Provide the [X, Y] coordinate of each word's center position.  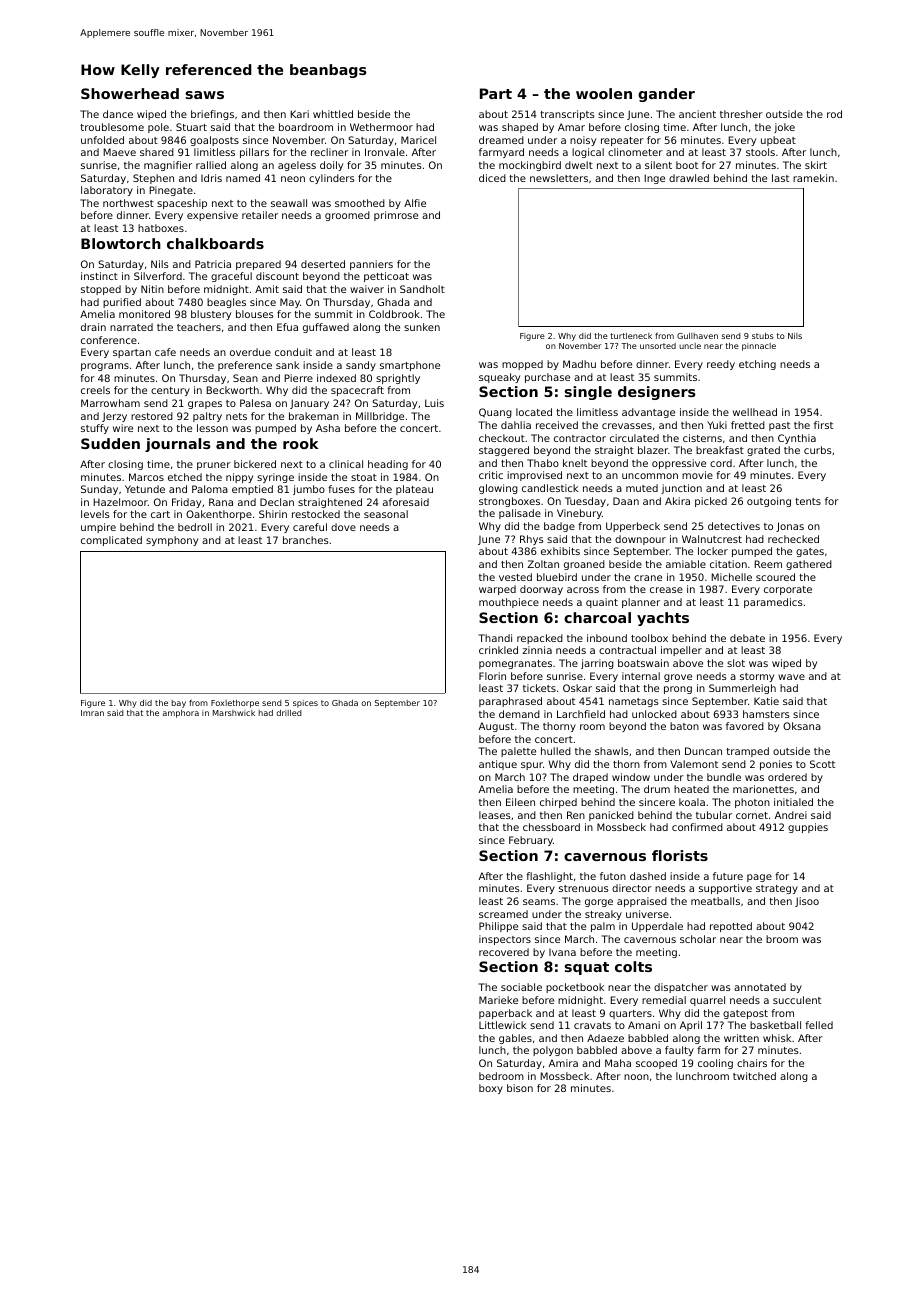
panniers [371, 265]
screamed [503, 914]
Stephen [153, 179]
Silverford [158, 276]
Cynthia [797, 439]
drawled [689, 178]
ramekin [813, 178]
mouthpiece [509, 603]
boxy [491, 1089]
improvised [534, 476]
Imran [92, 713]
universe [647, 914]
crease [666, 590]
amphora [181, 714]
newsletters [559, 178]
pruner [214, 466]
